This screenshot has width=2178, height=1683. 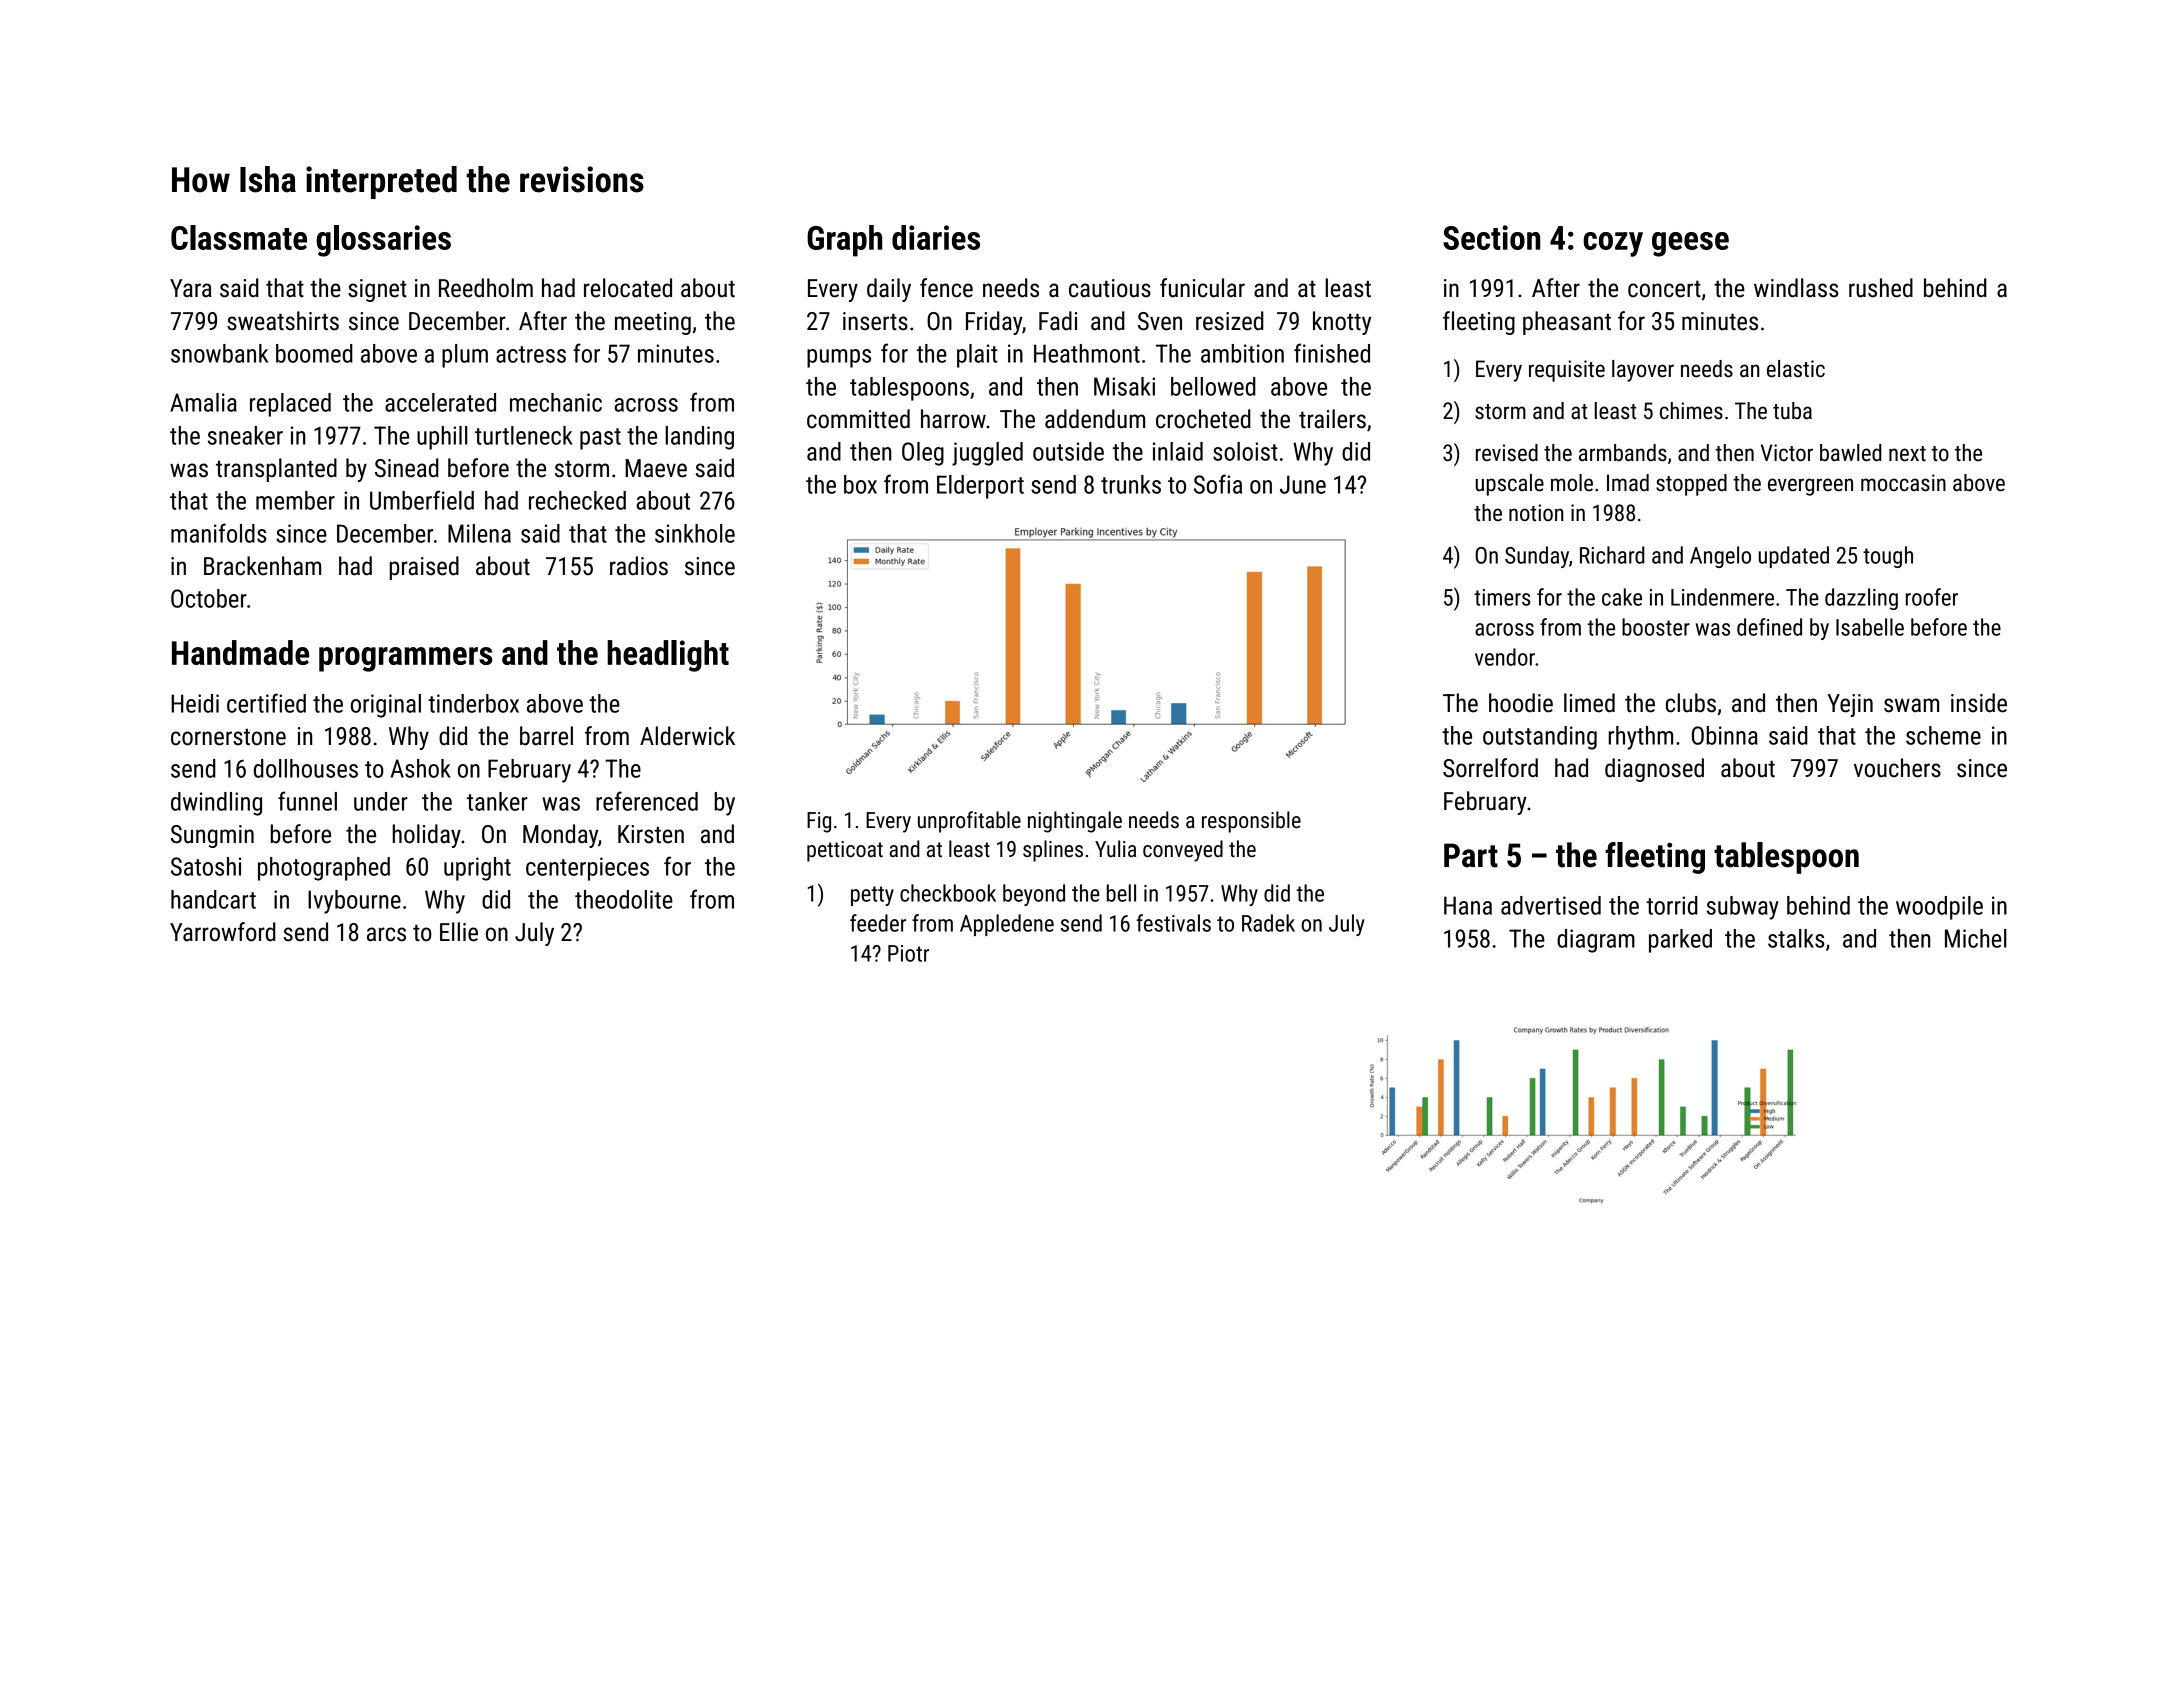 What do you see at coordinates (1075, 822) in the screenshot?
I see `nightingale` at bounding box center [1075, 822].
